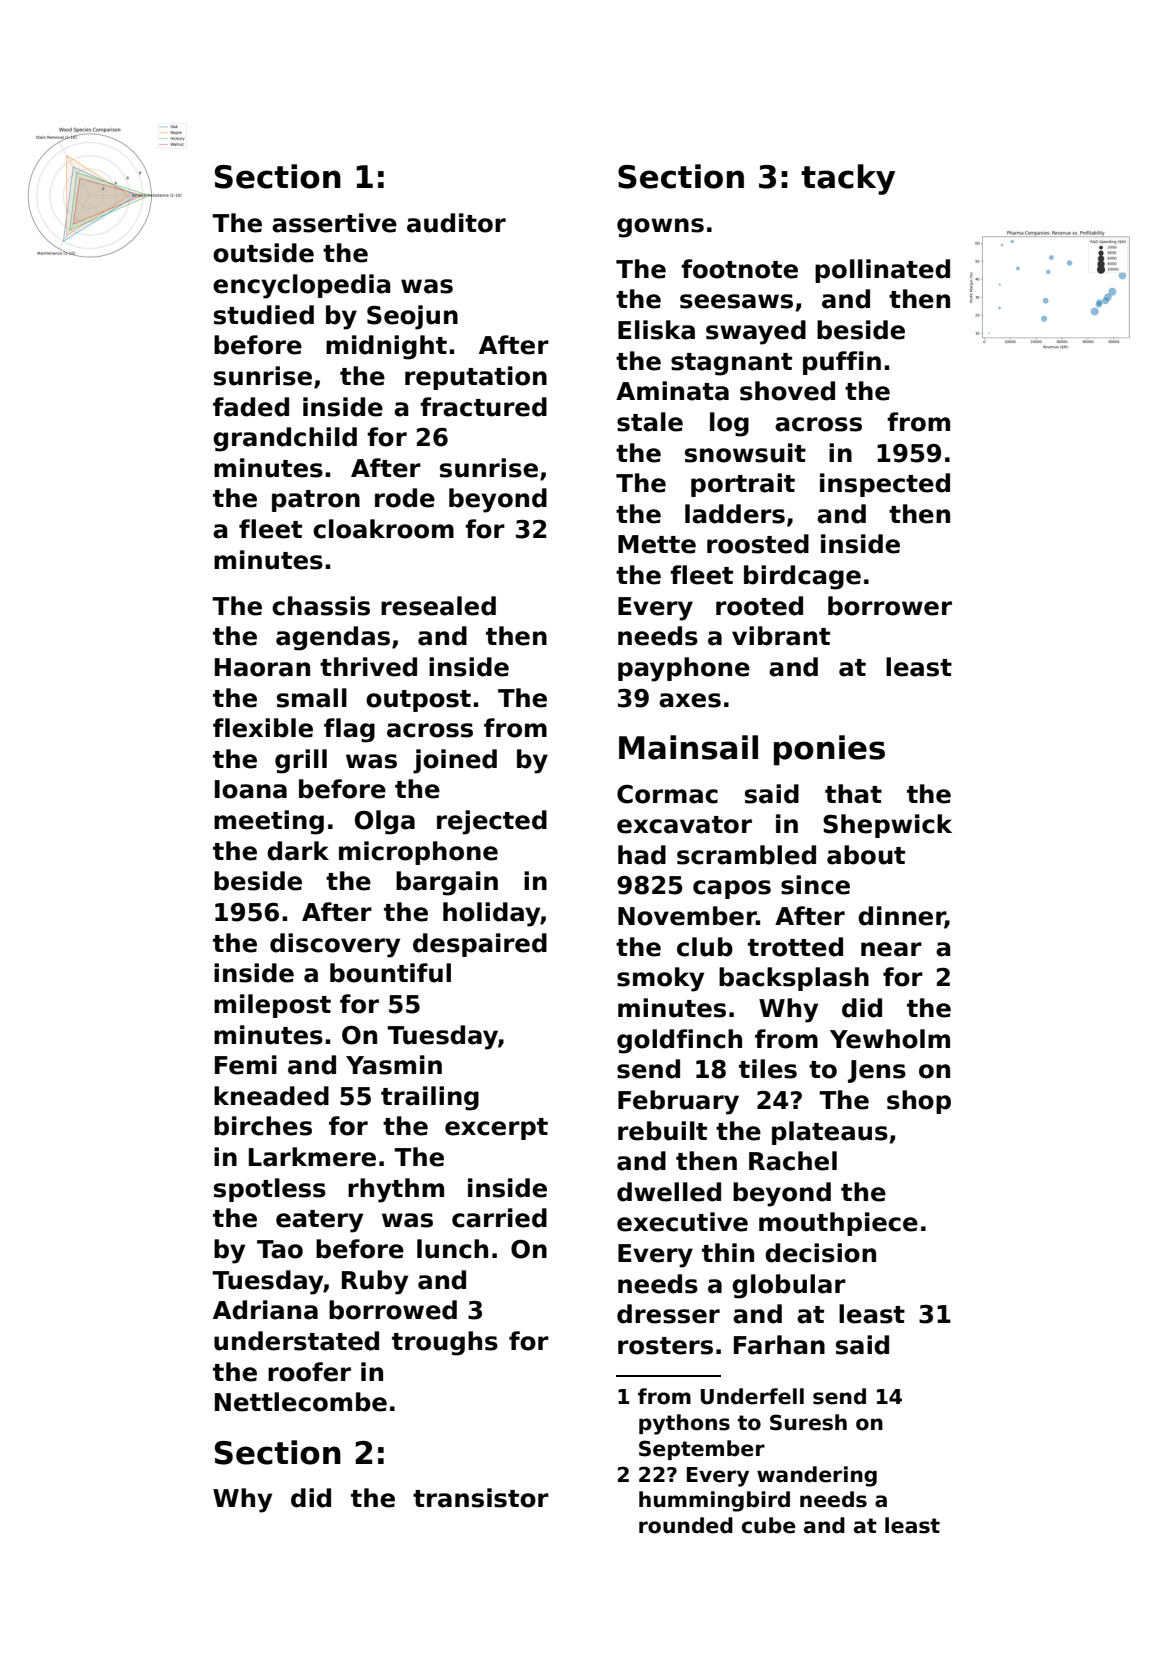  What do you see at coordinates (660, 228) in the screenshot?
I see `gowns` at bounding box center [660, 228].
